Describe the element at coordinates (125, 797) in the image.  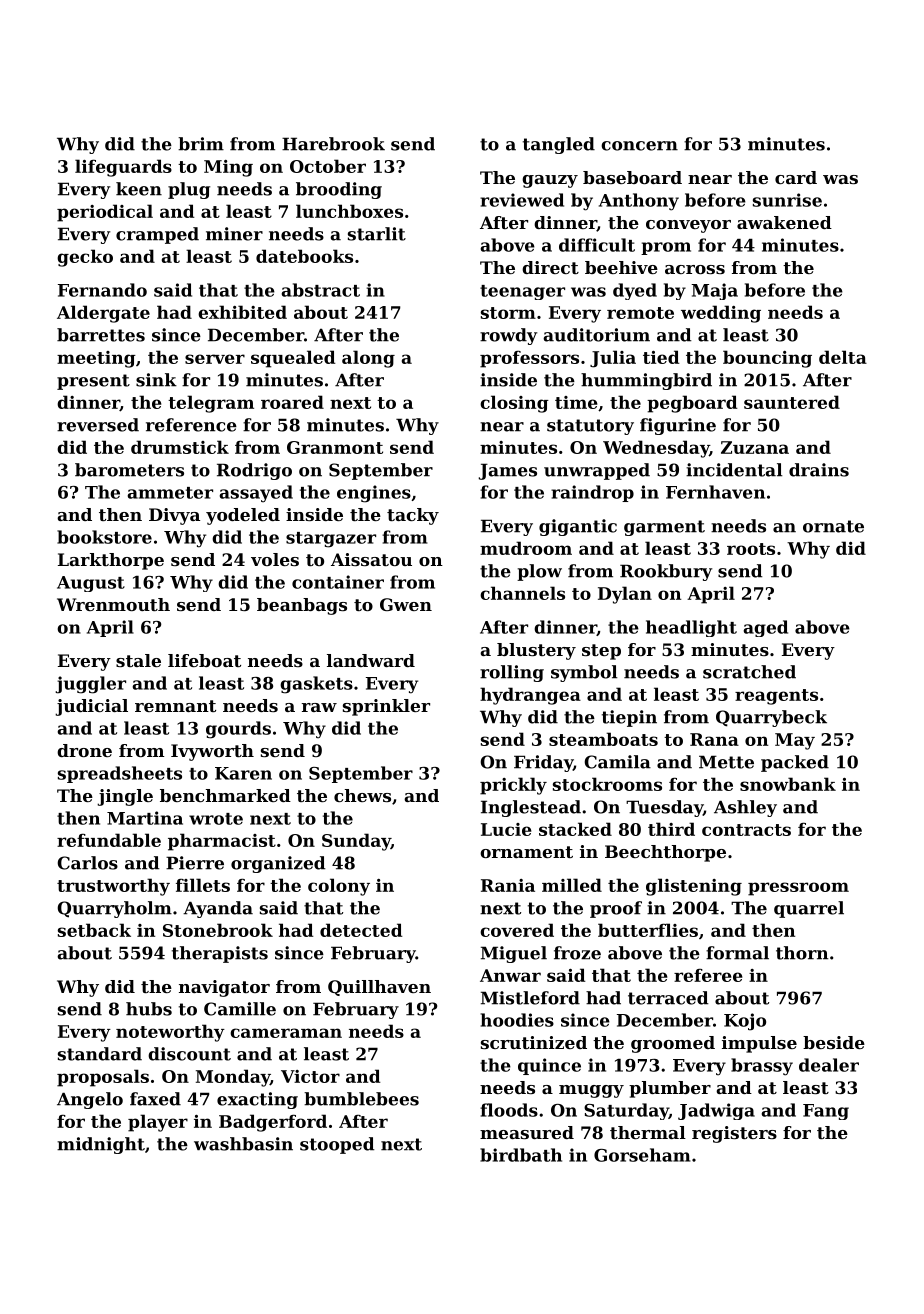
I see `jingle` at that location.
